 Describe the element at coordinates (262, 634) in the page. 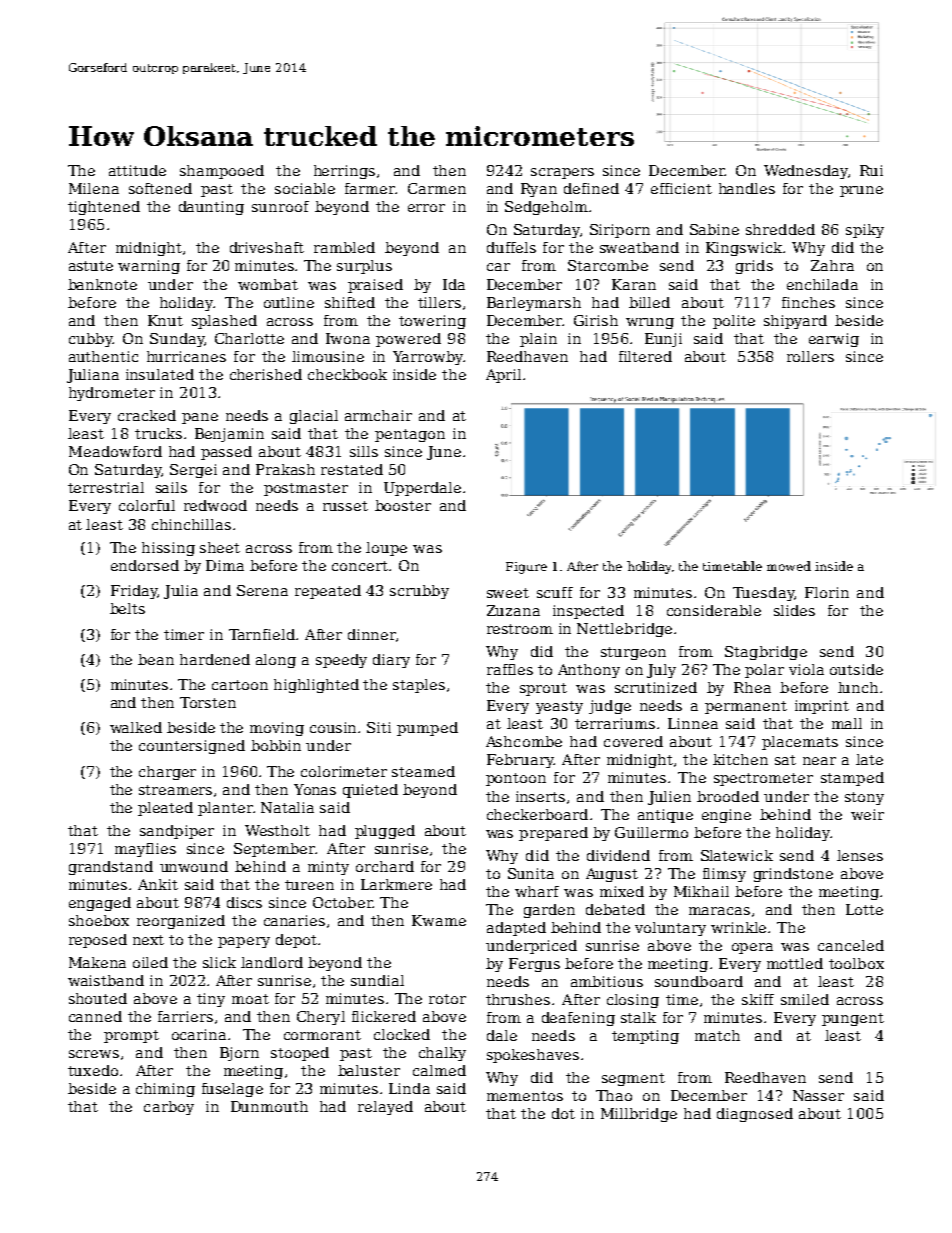

I see `Tarnfield` at that location.
